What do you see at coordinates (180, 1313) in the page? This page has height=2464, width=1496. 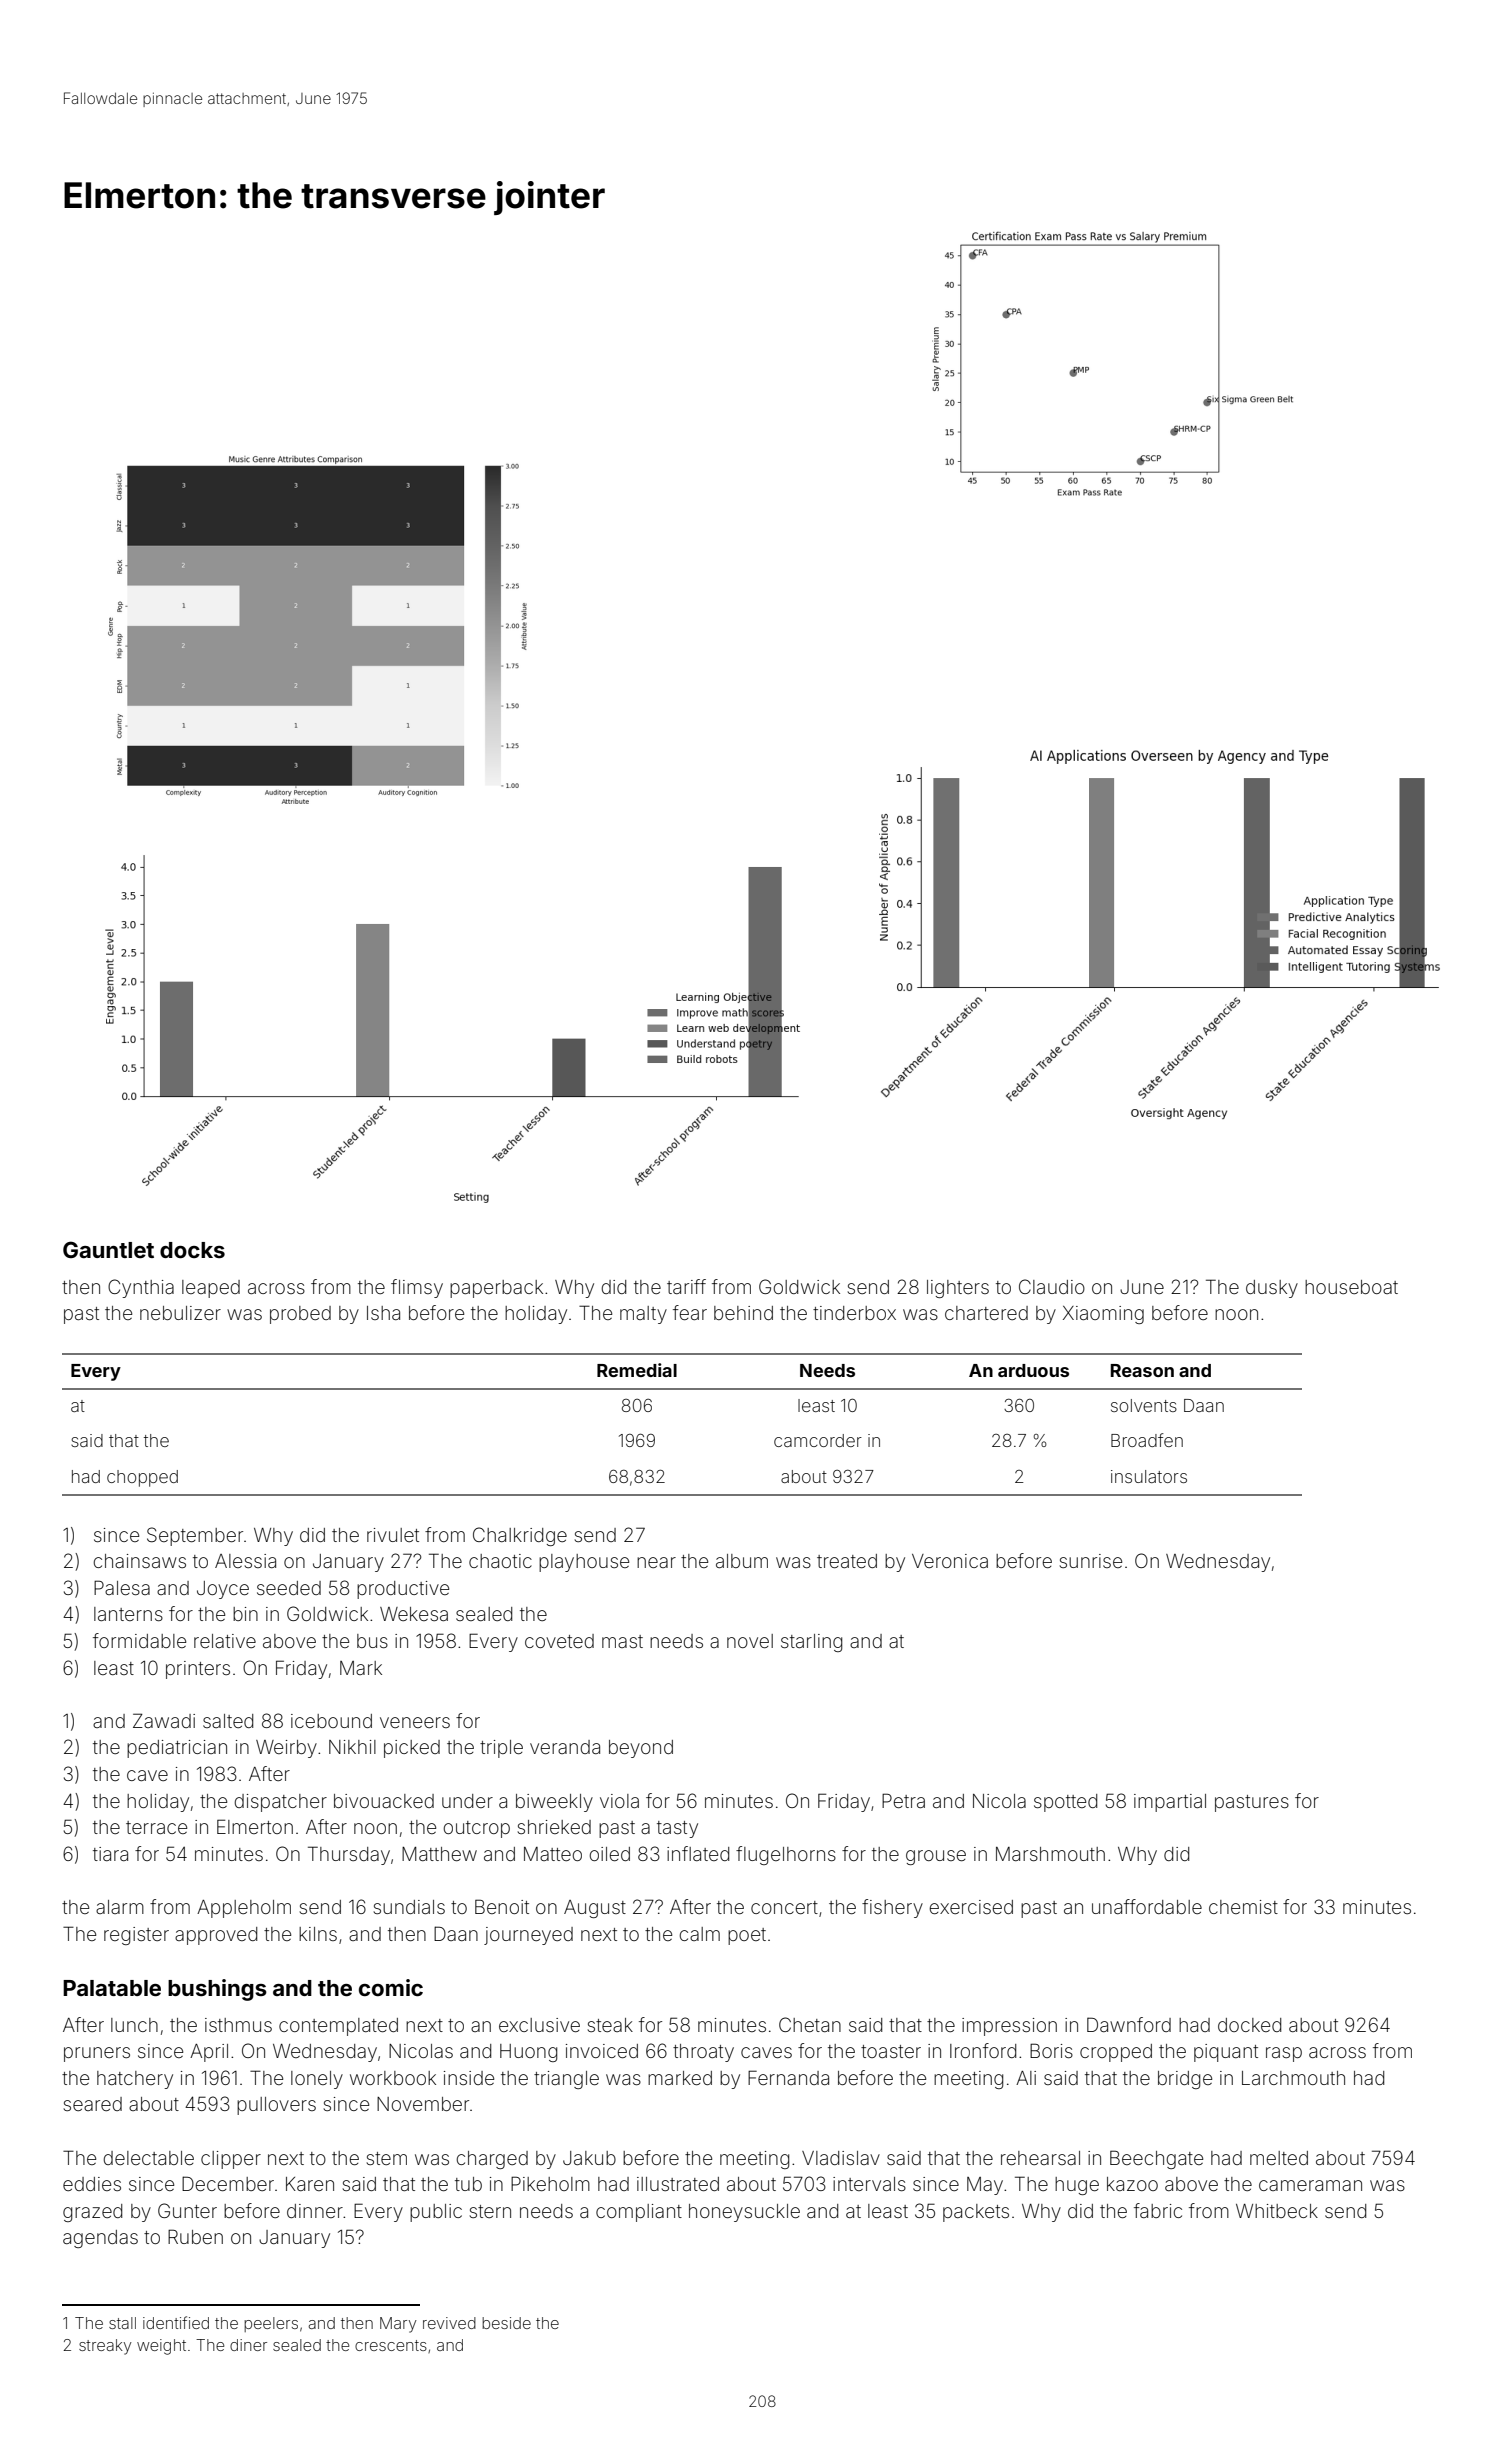 I see `nebulizer` at bounding box center [180, 1313].
